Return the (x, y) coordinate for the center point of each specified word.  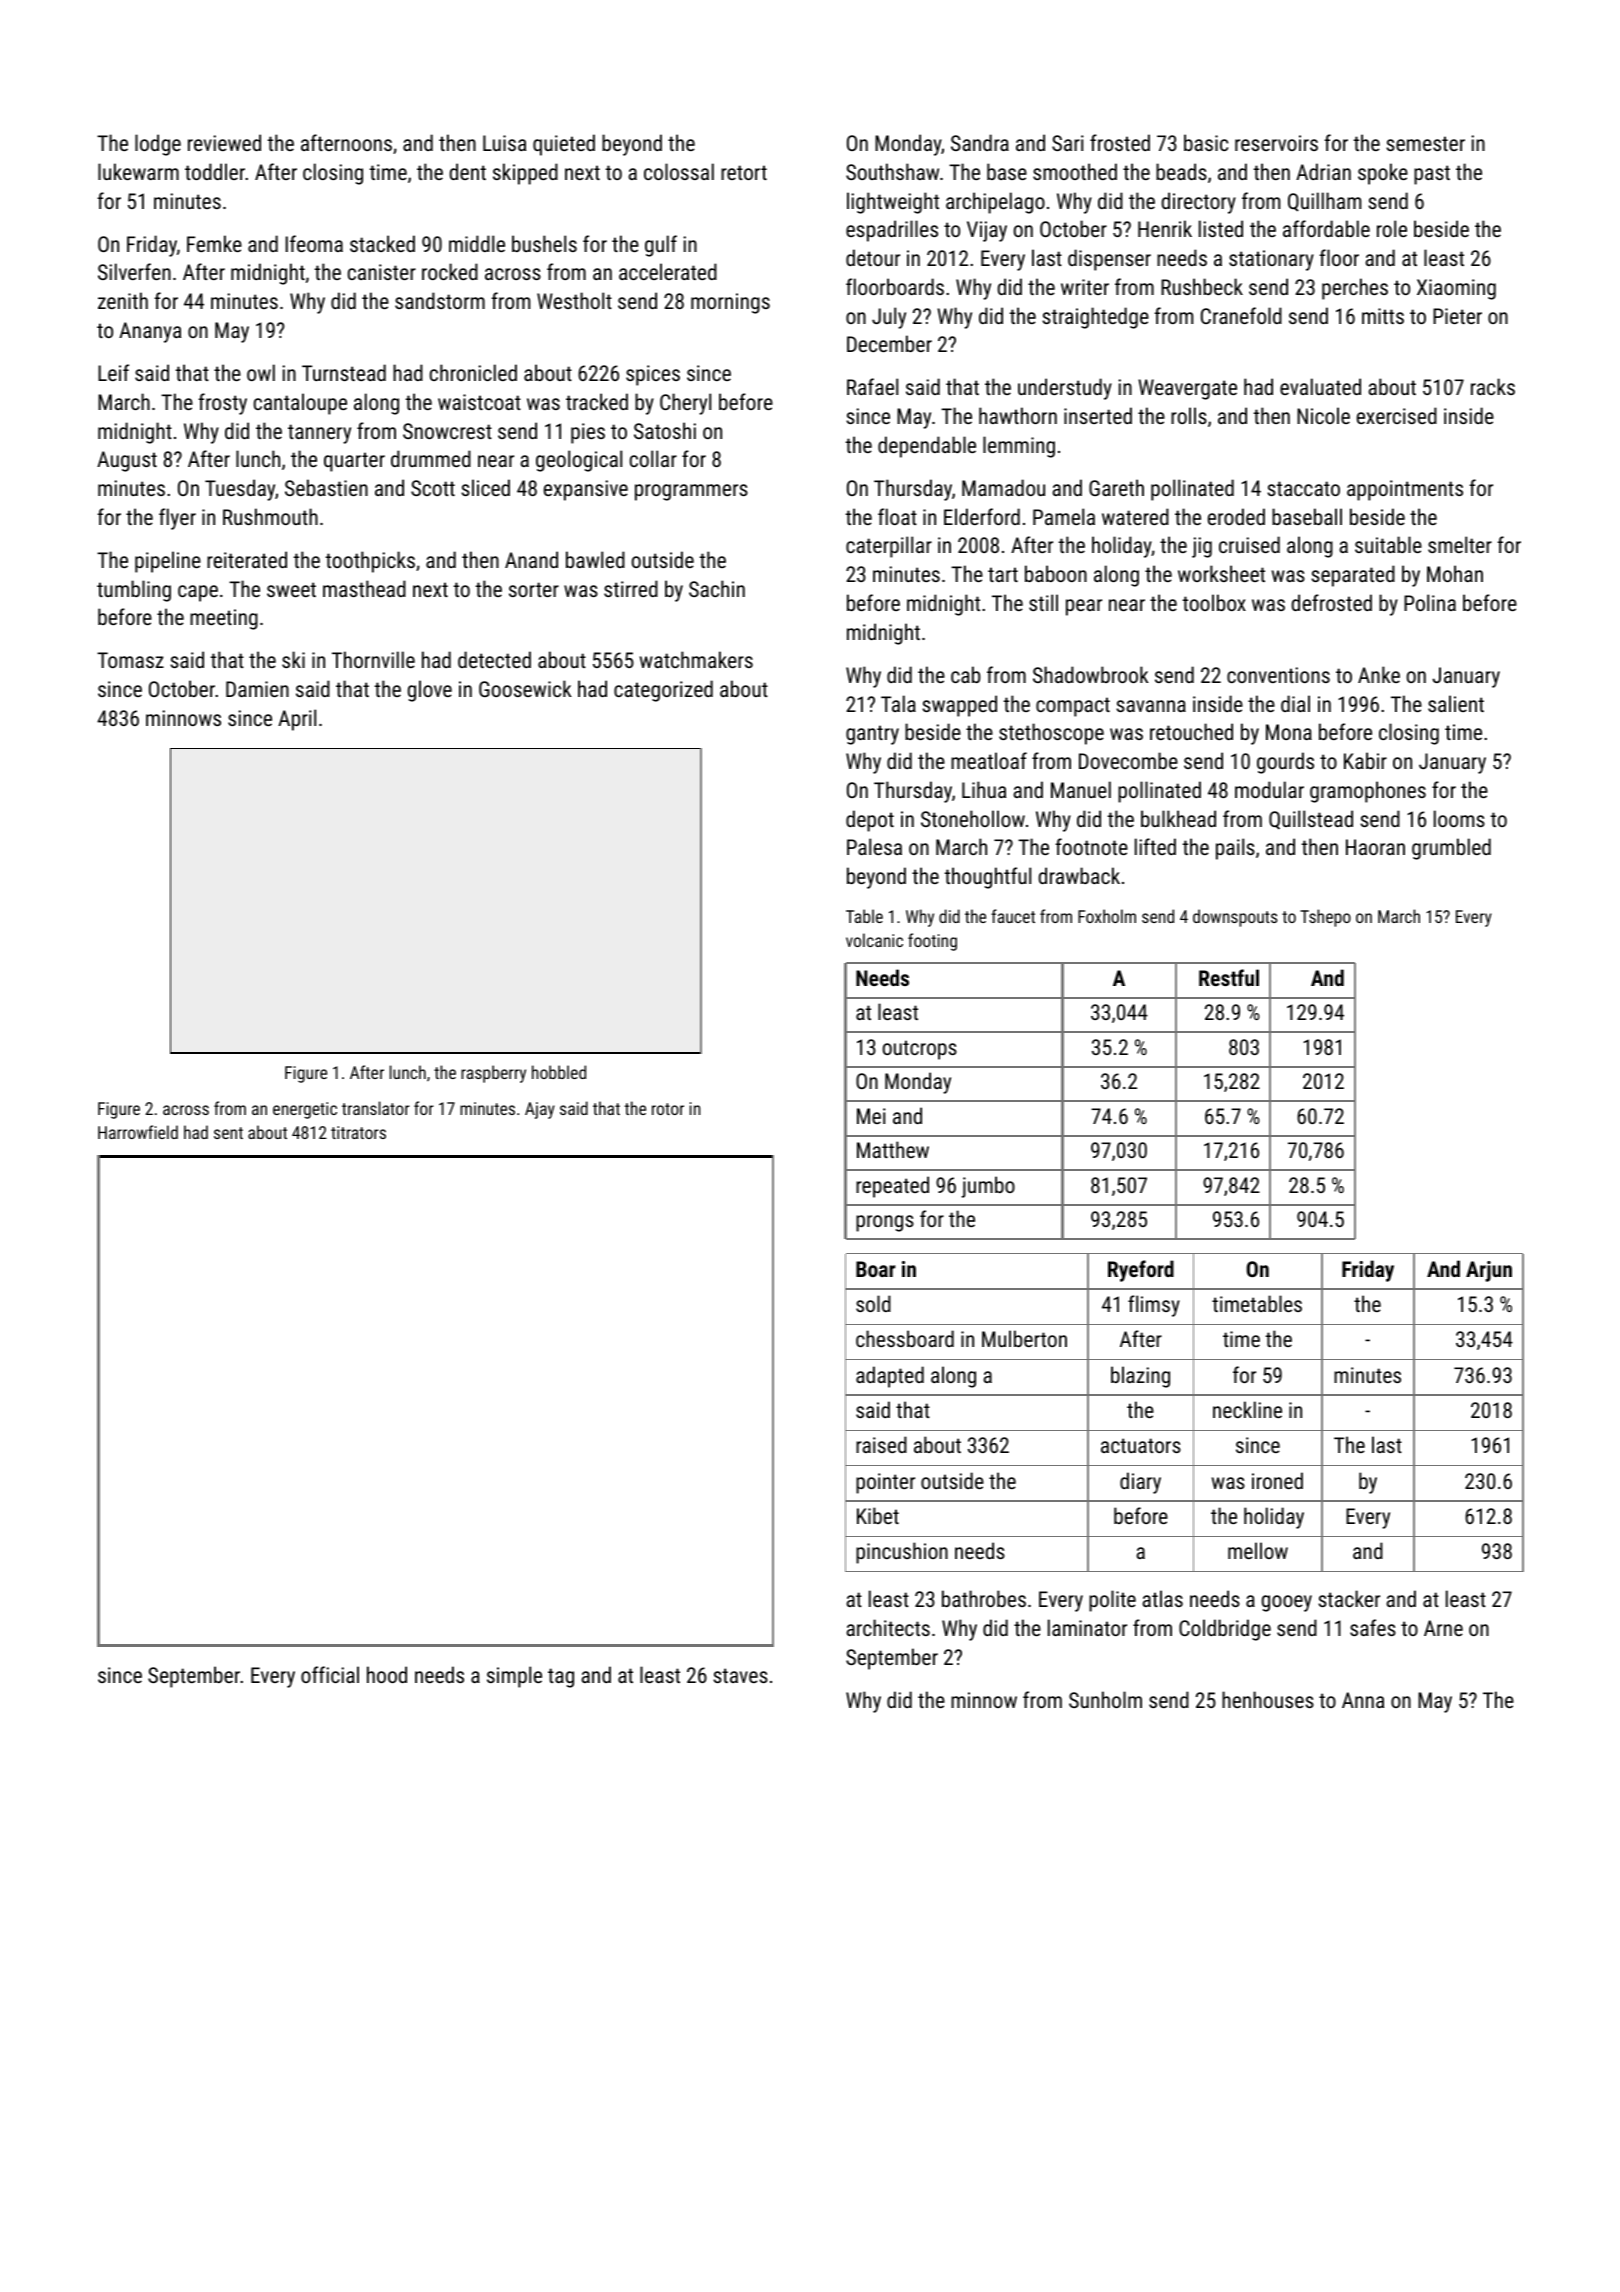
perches (1355, 289)
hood (387, 1674)
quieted (564, 145)
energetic (305, 1110)
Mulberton (1024, 1338)
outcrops (920, 1050)
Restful (1229, 977)
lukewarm (138, 171)
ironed (1277, 1480)
